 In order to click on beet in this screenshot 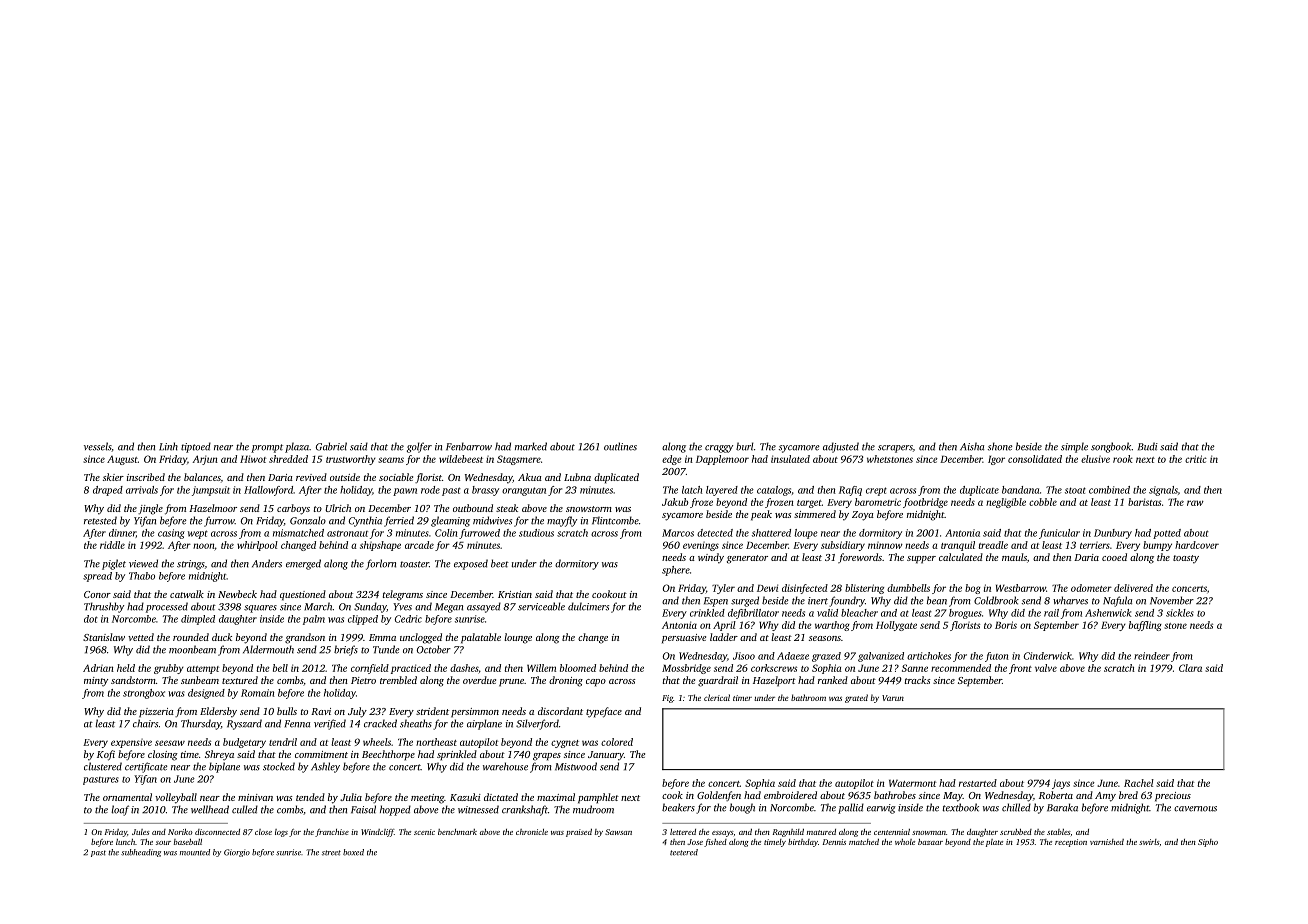, I will do `click(500, 563)`.
